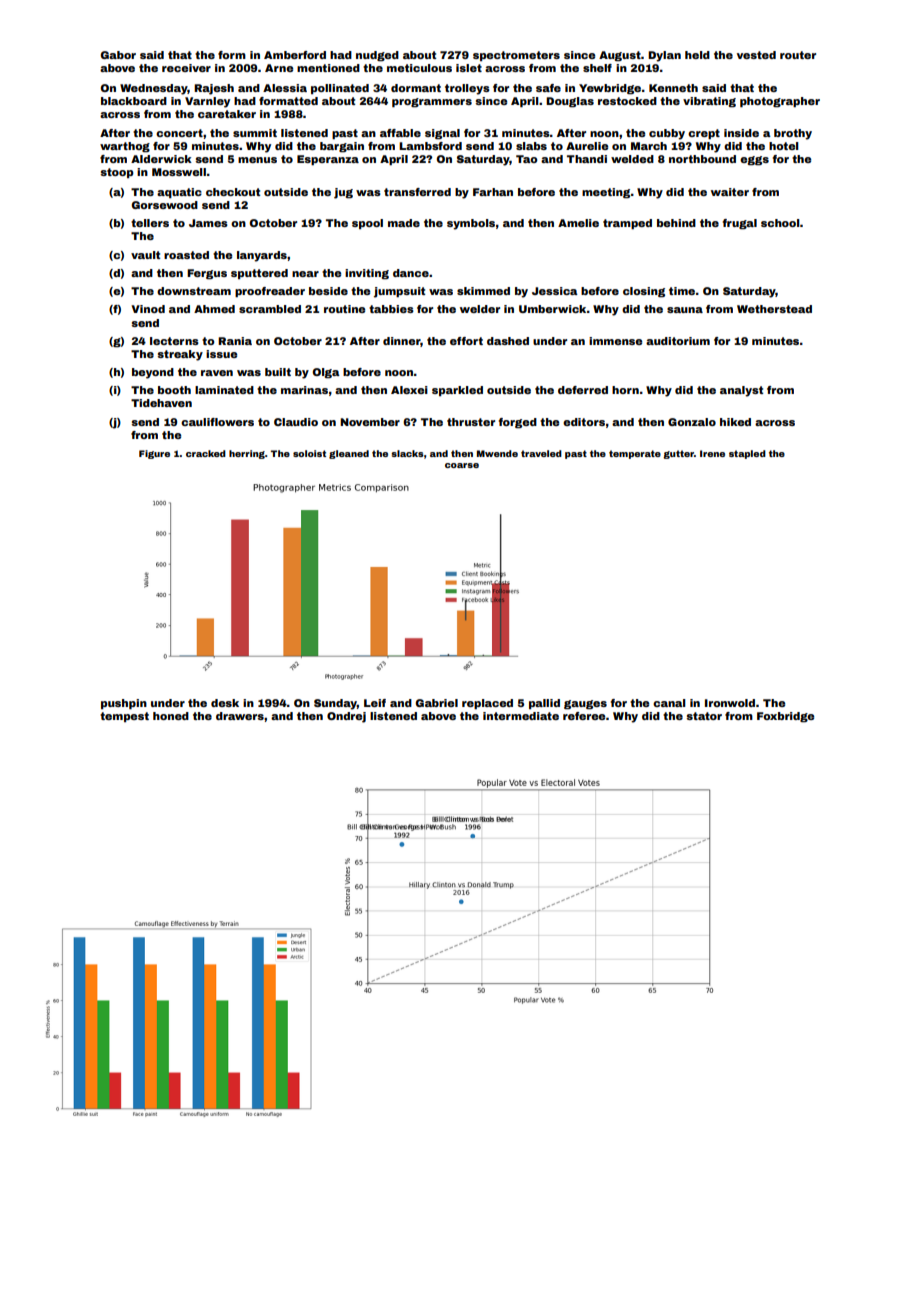 The height and width of the document is (1308, 924). I want to click on desk, so click(225, 703).
